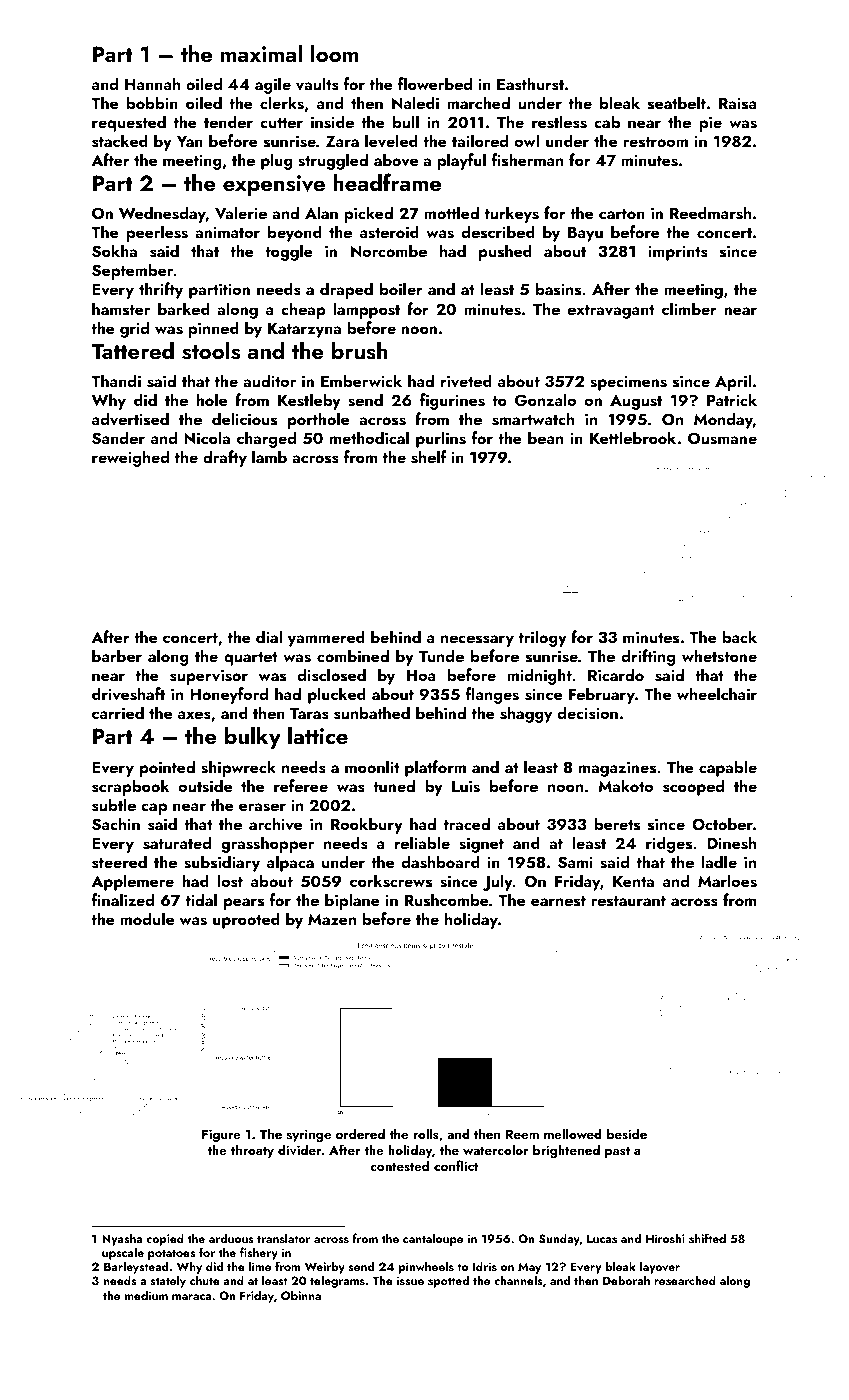 The image size is (849, 1400). Describe the element at coordinates (191, 1297) in the screenshot. I see `maraca` at that location.
